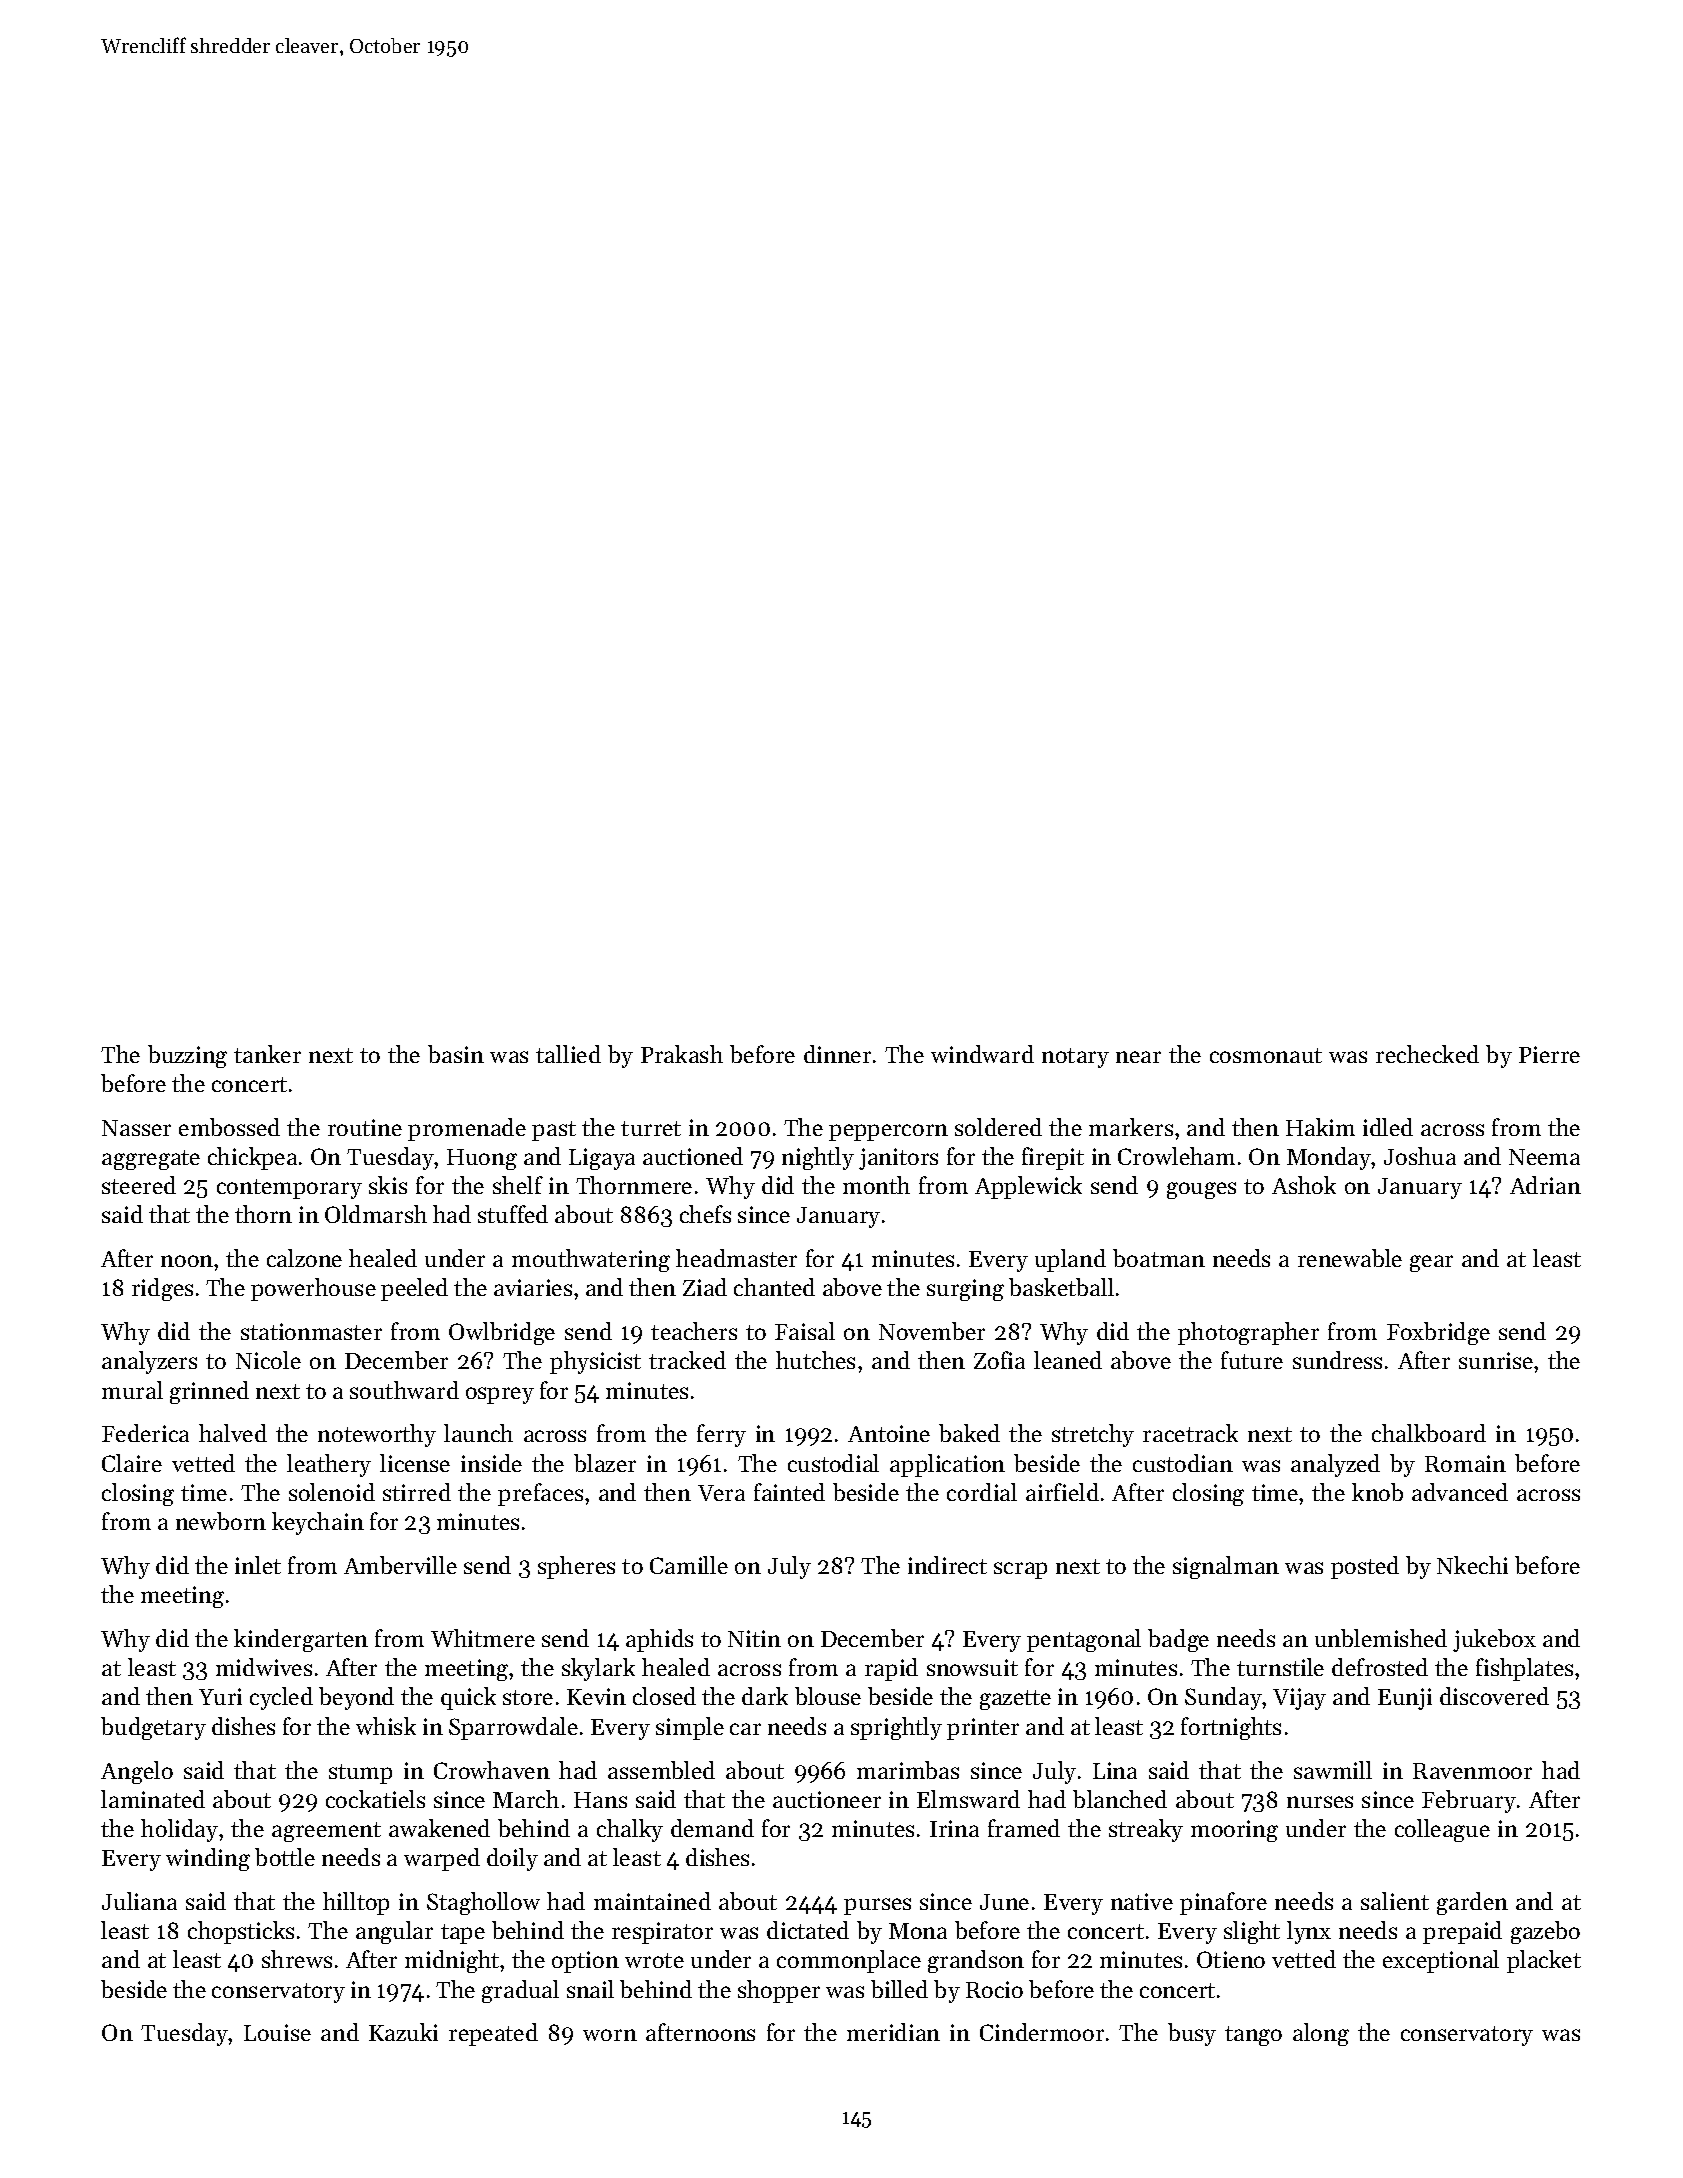 The image size is (1683, 2178). I want to click on meridian, so click(893, 2032).
